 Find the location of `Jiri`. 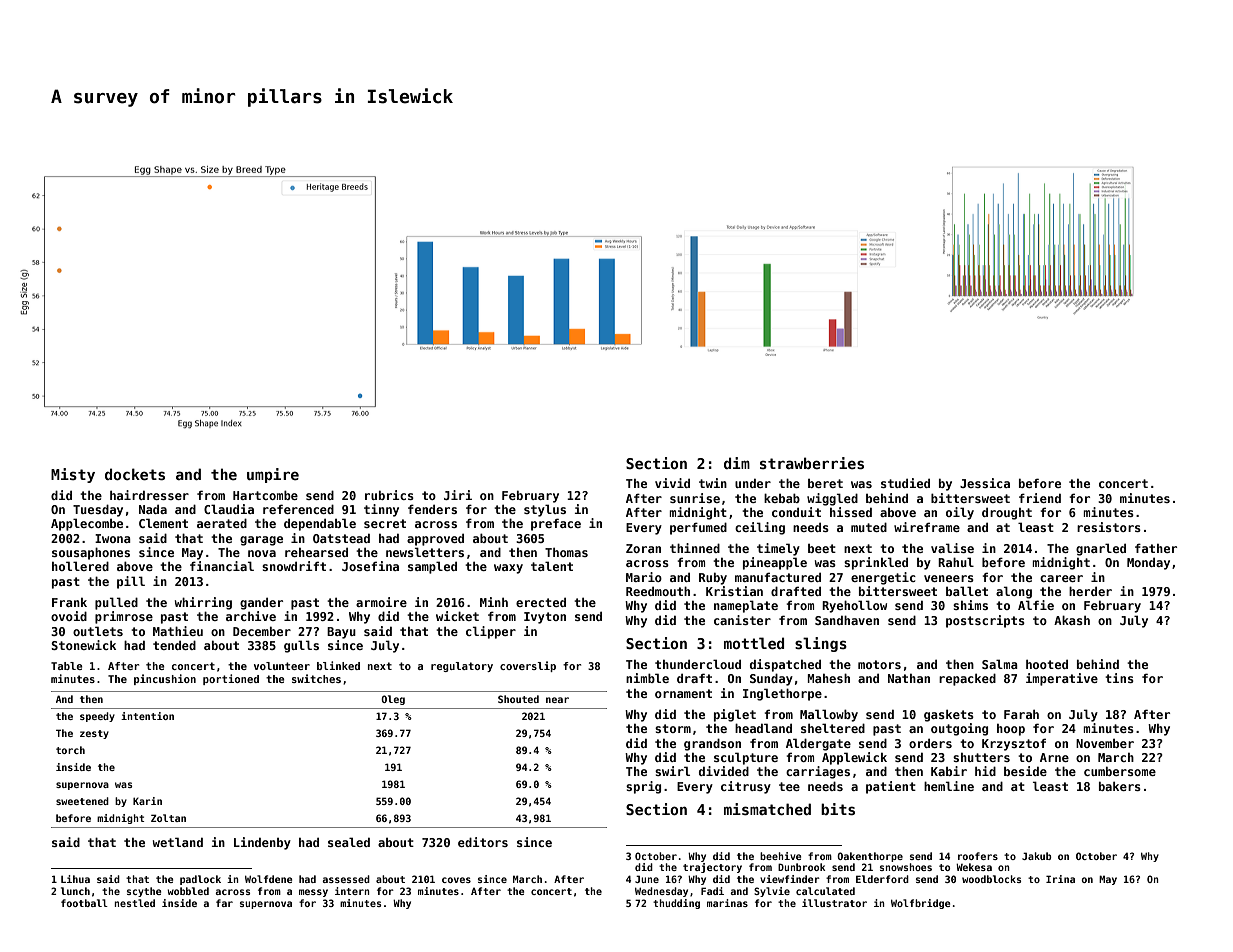

Jiri is located at coordinates (458, 495).
